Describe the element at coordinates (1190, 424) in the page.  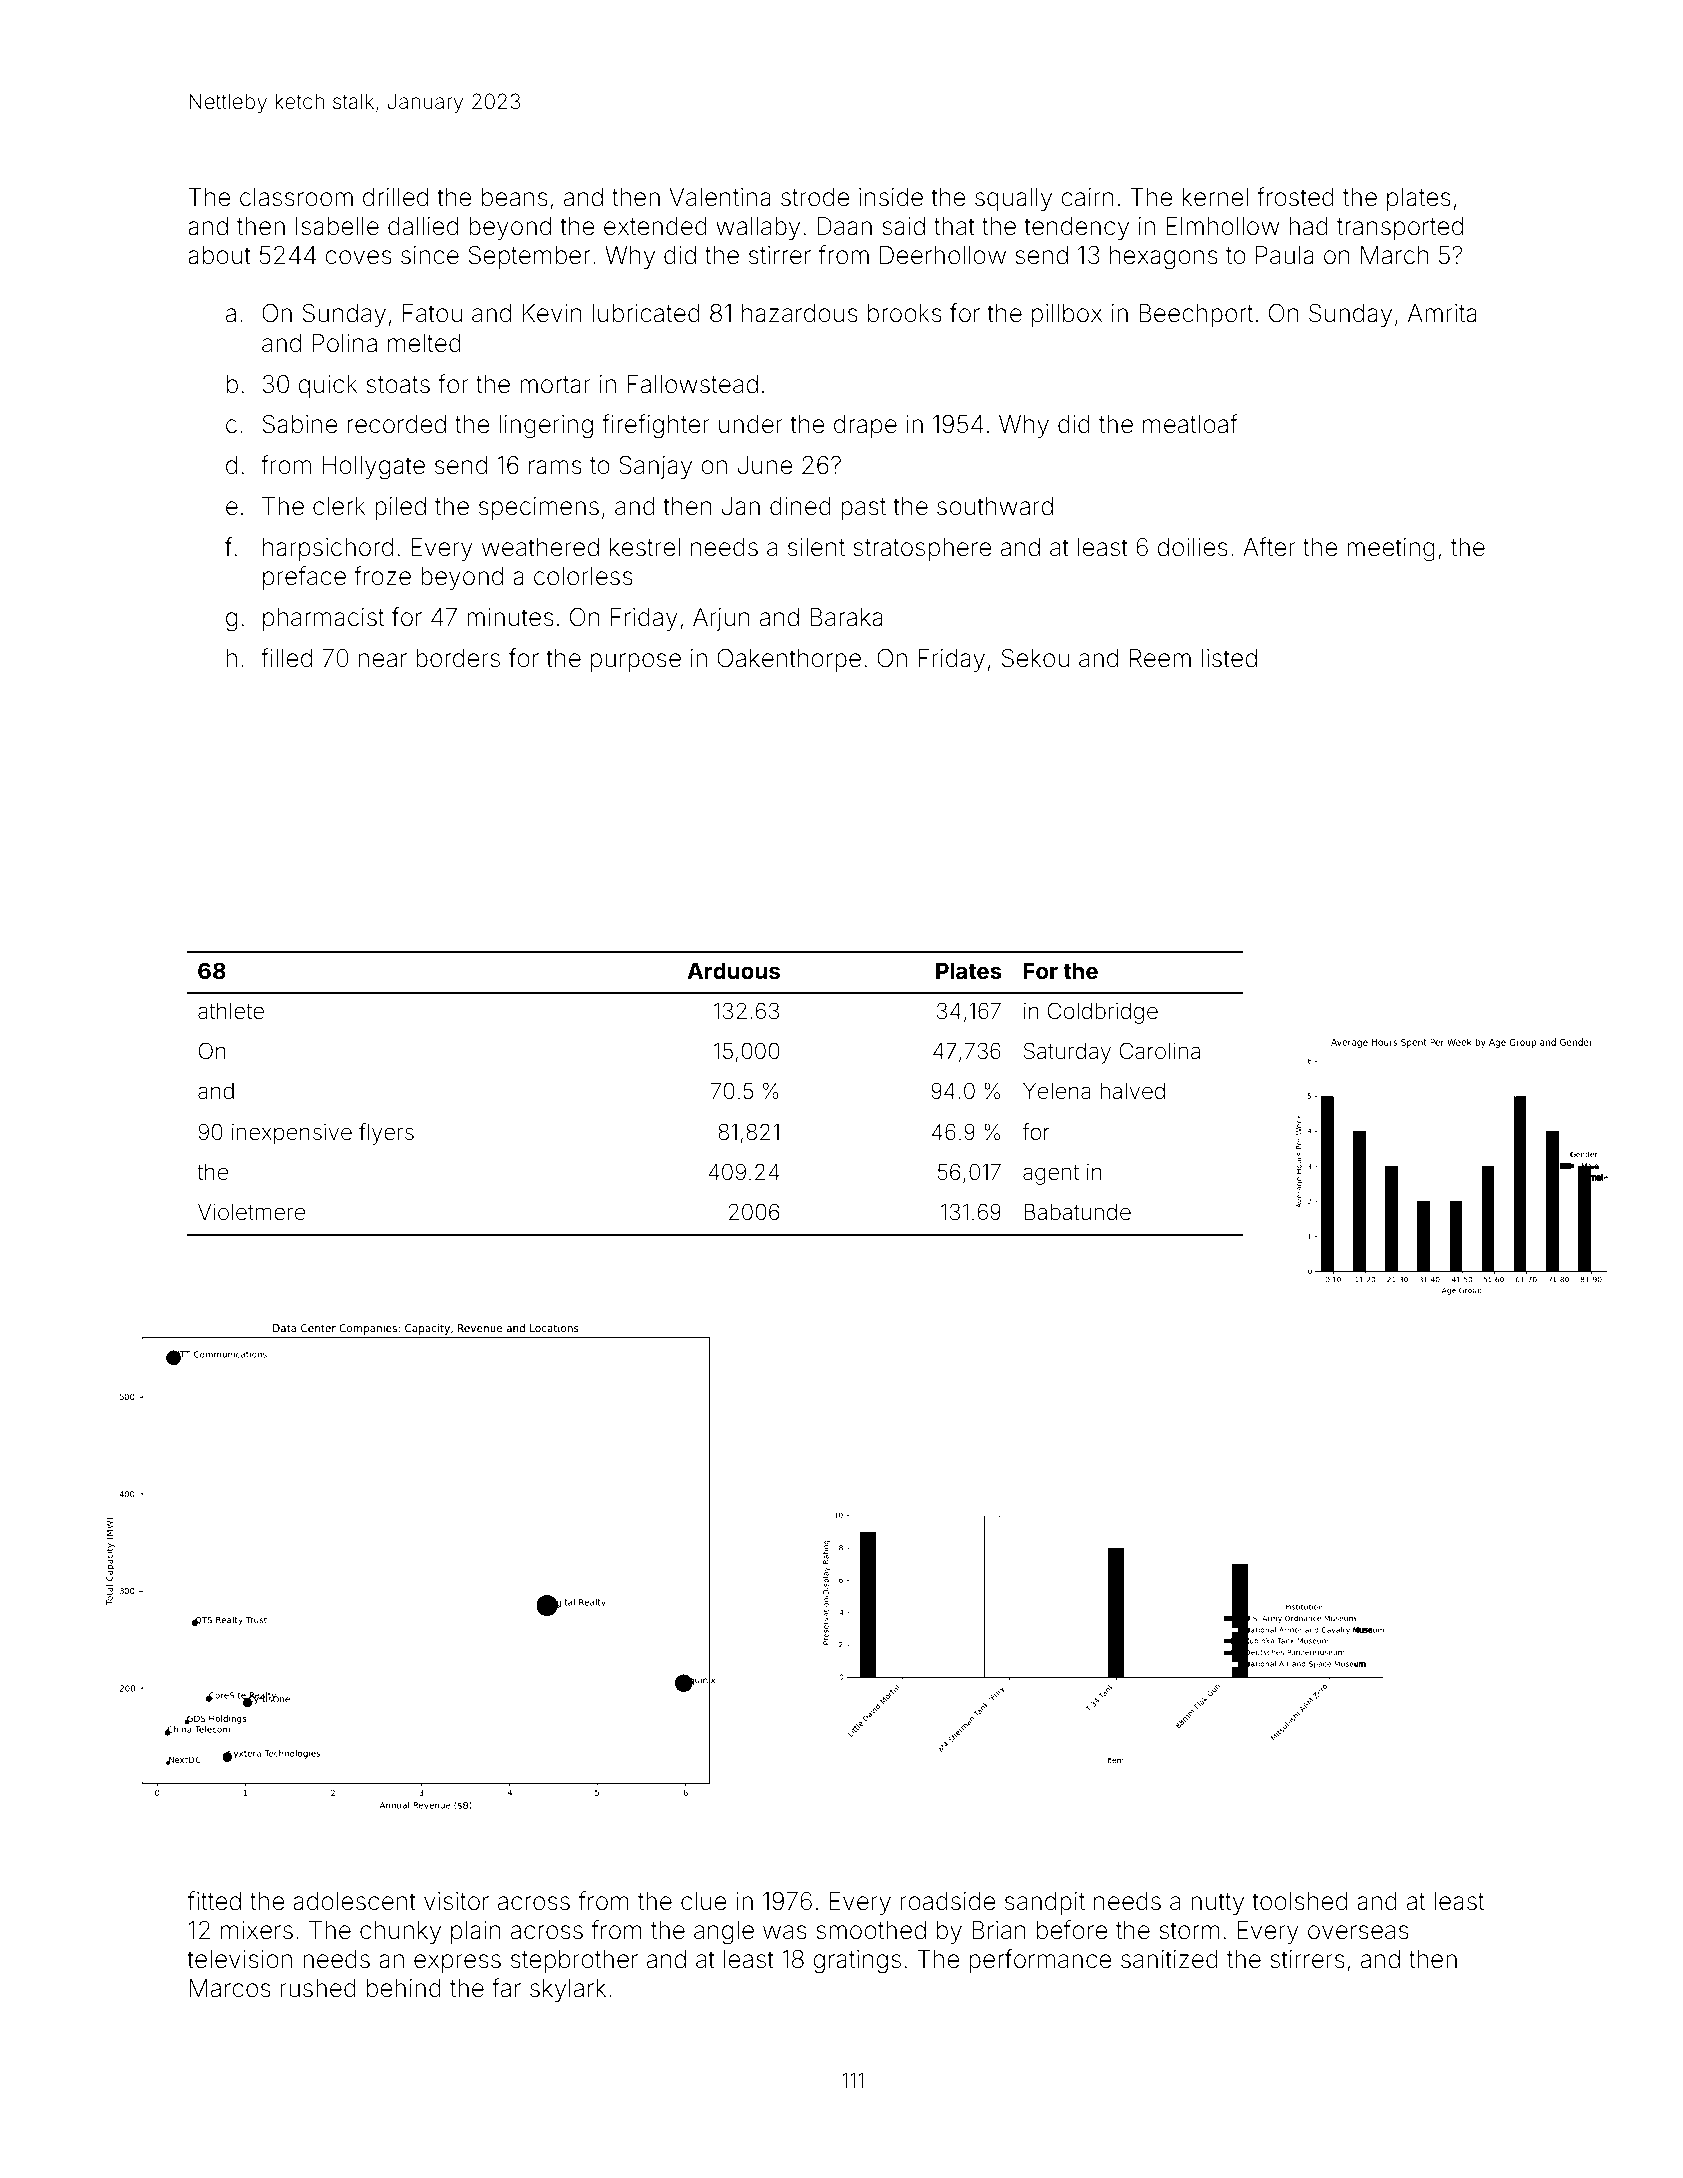
I see `meatloaf` at that location.
